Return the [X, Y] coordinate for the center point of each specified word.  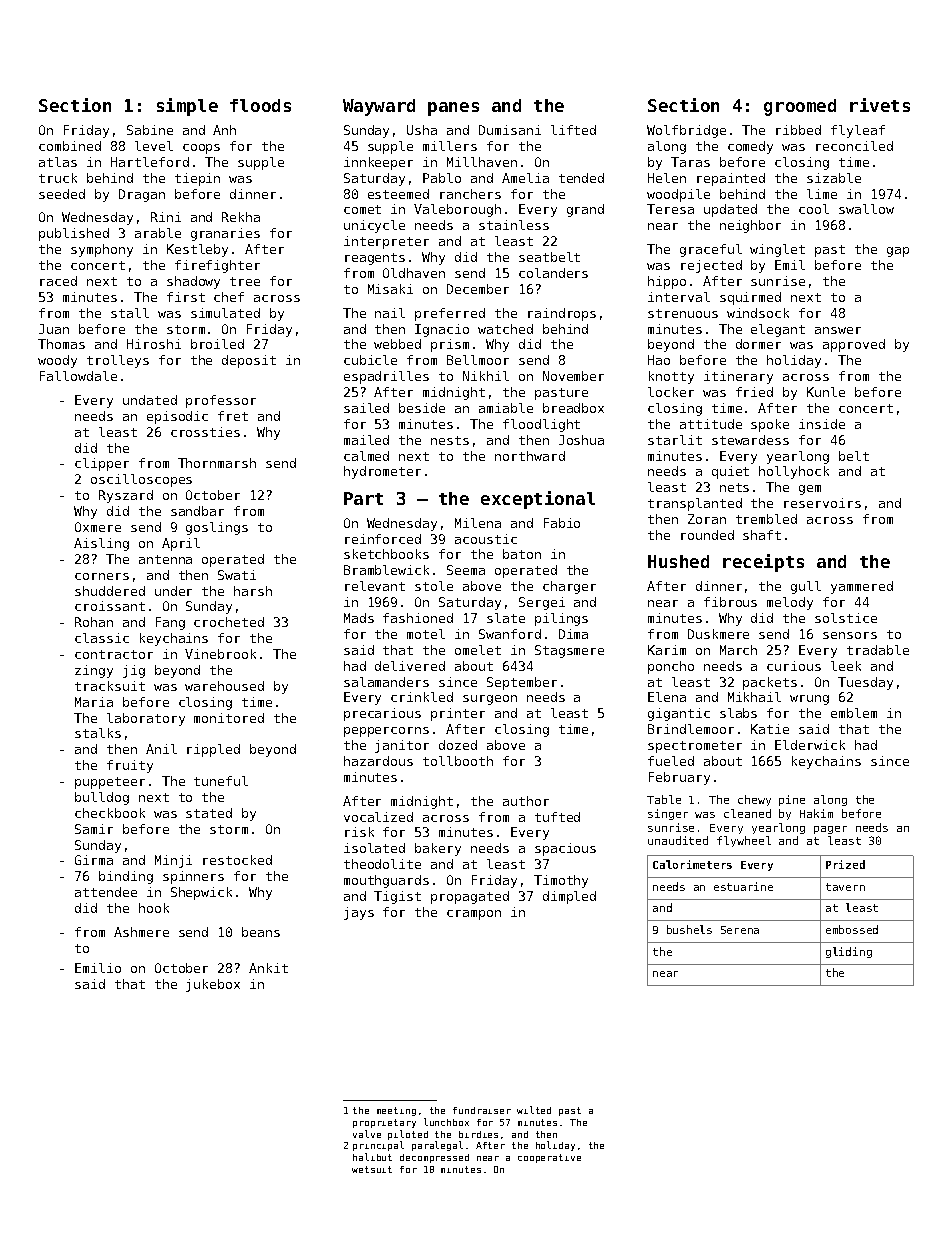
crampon [474, 915]
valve [367, 1134]
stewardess [750, 440]
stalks [98, 733]
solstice [846, 618]
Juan [54, 329]
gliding [849, 952]
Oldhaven [414, 273]
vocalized [378, 817]
